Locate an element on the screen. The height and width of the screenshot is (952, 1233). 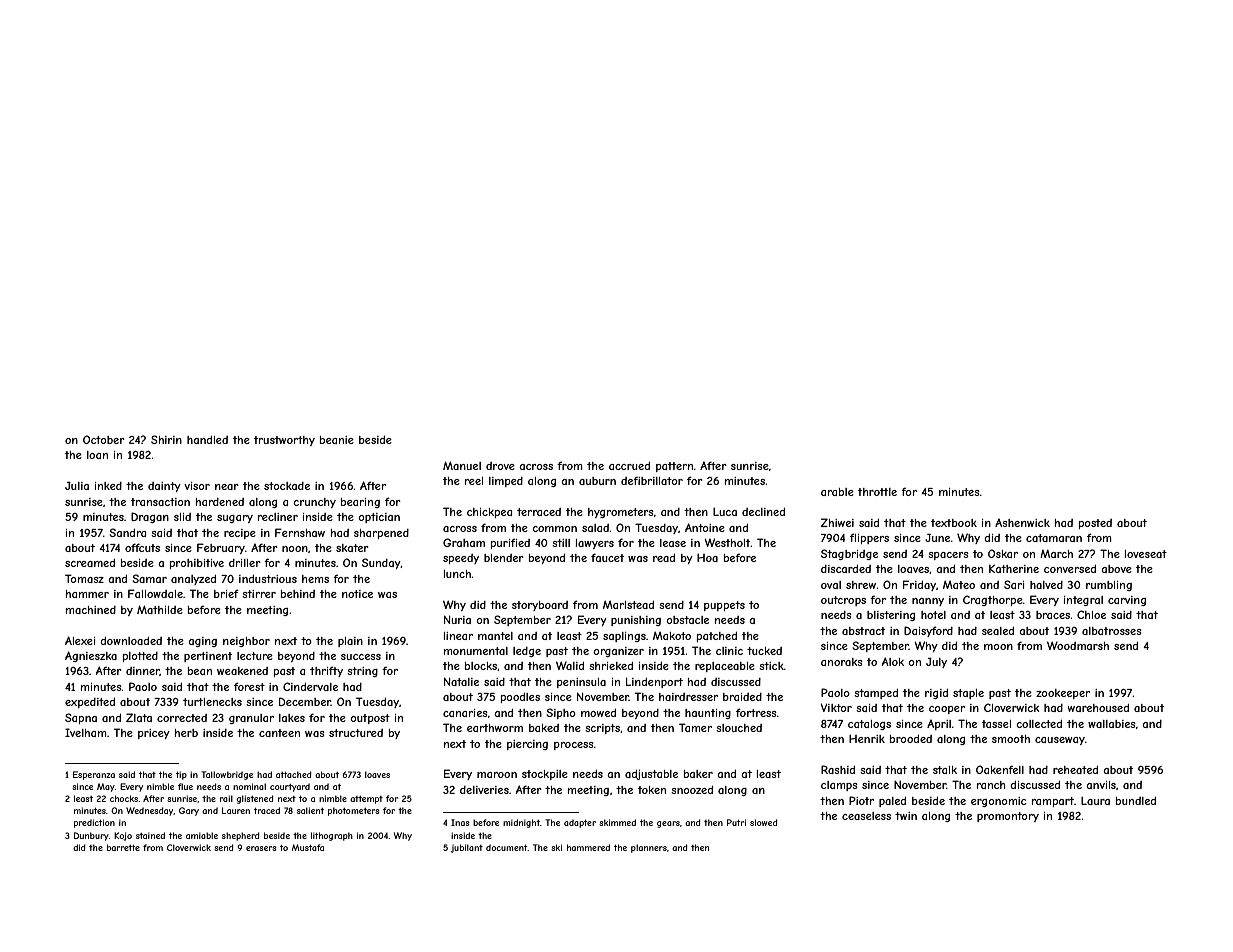
trustworthy is located at coordinates (284, 441).
